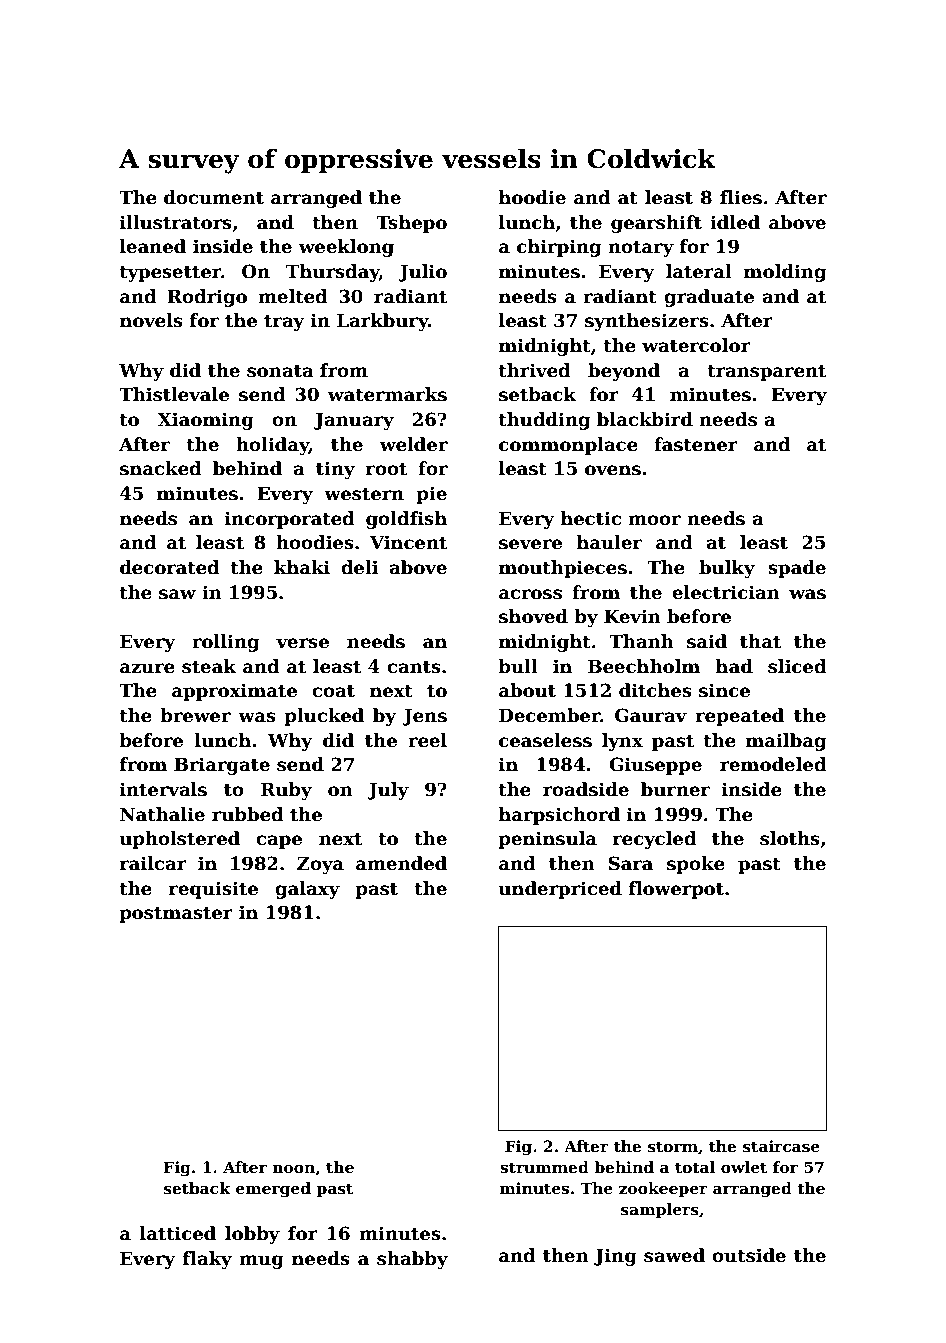 This document has height=1343, width=946. What do you see at coordinates (559, 248) in the document?
I see `chirping` at bounding box center [559, 248].
